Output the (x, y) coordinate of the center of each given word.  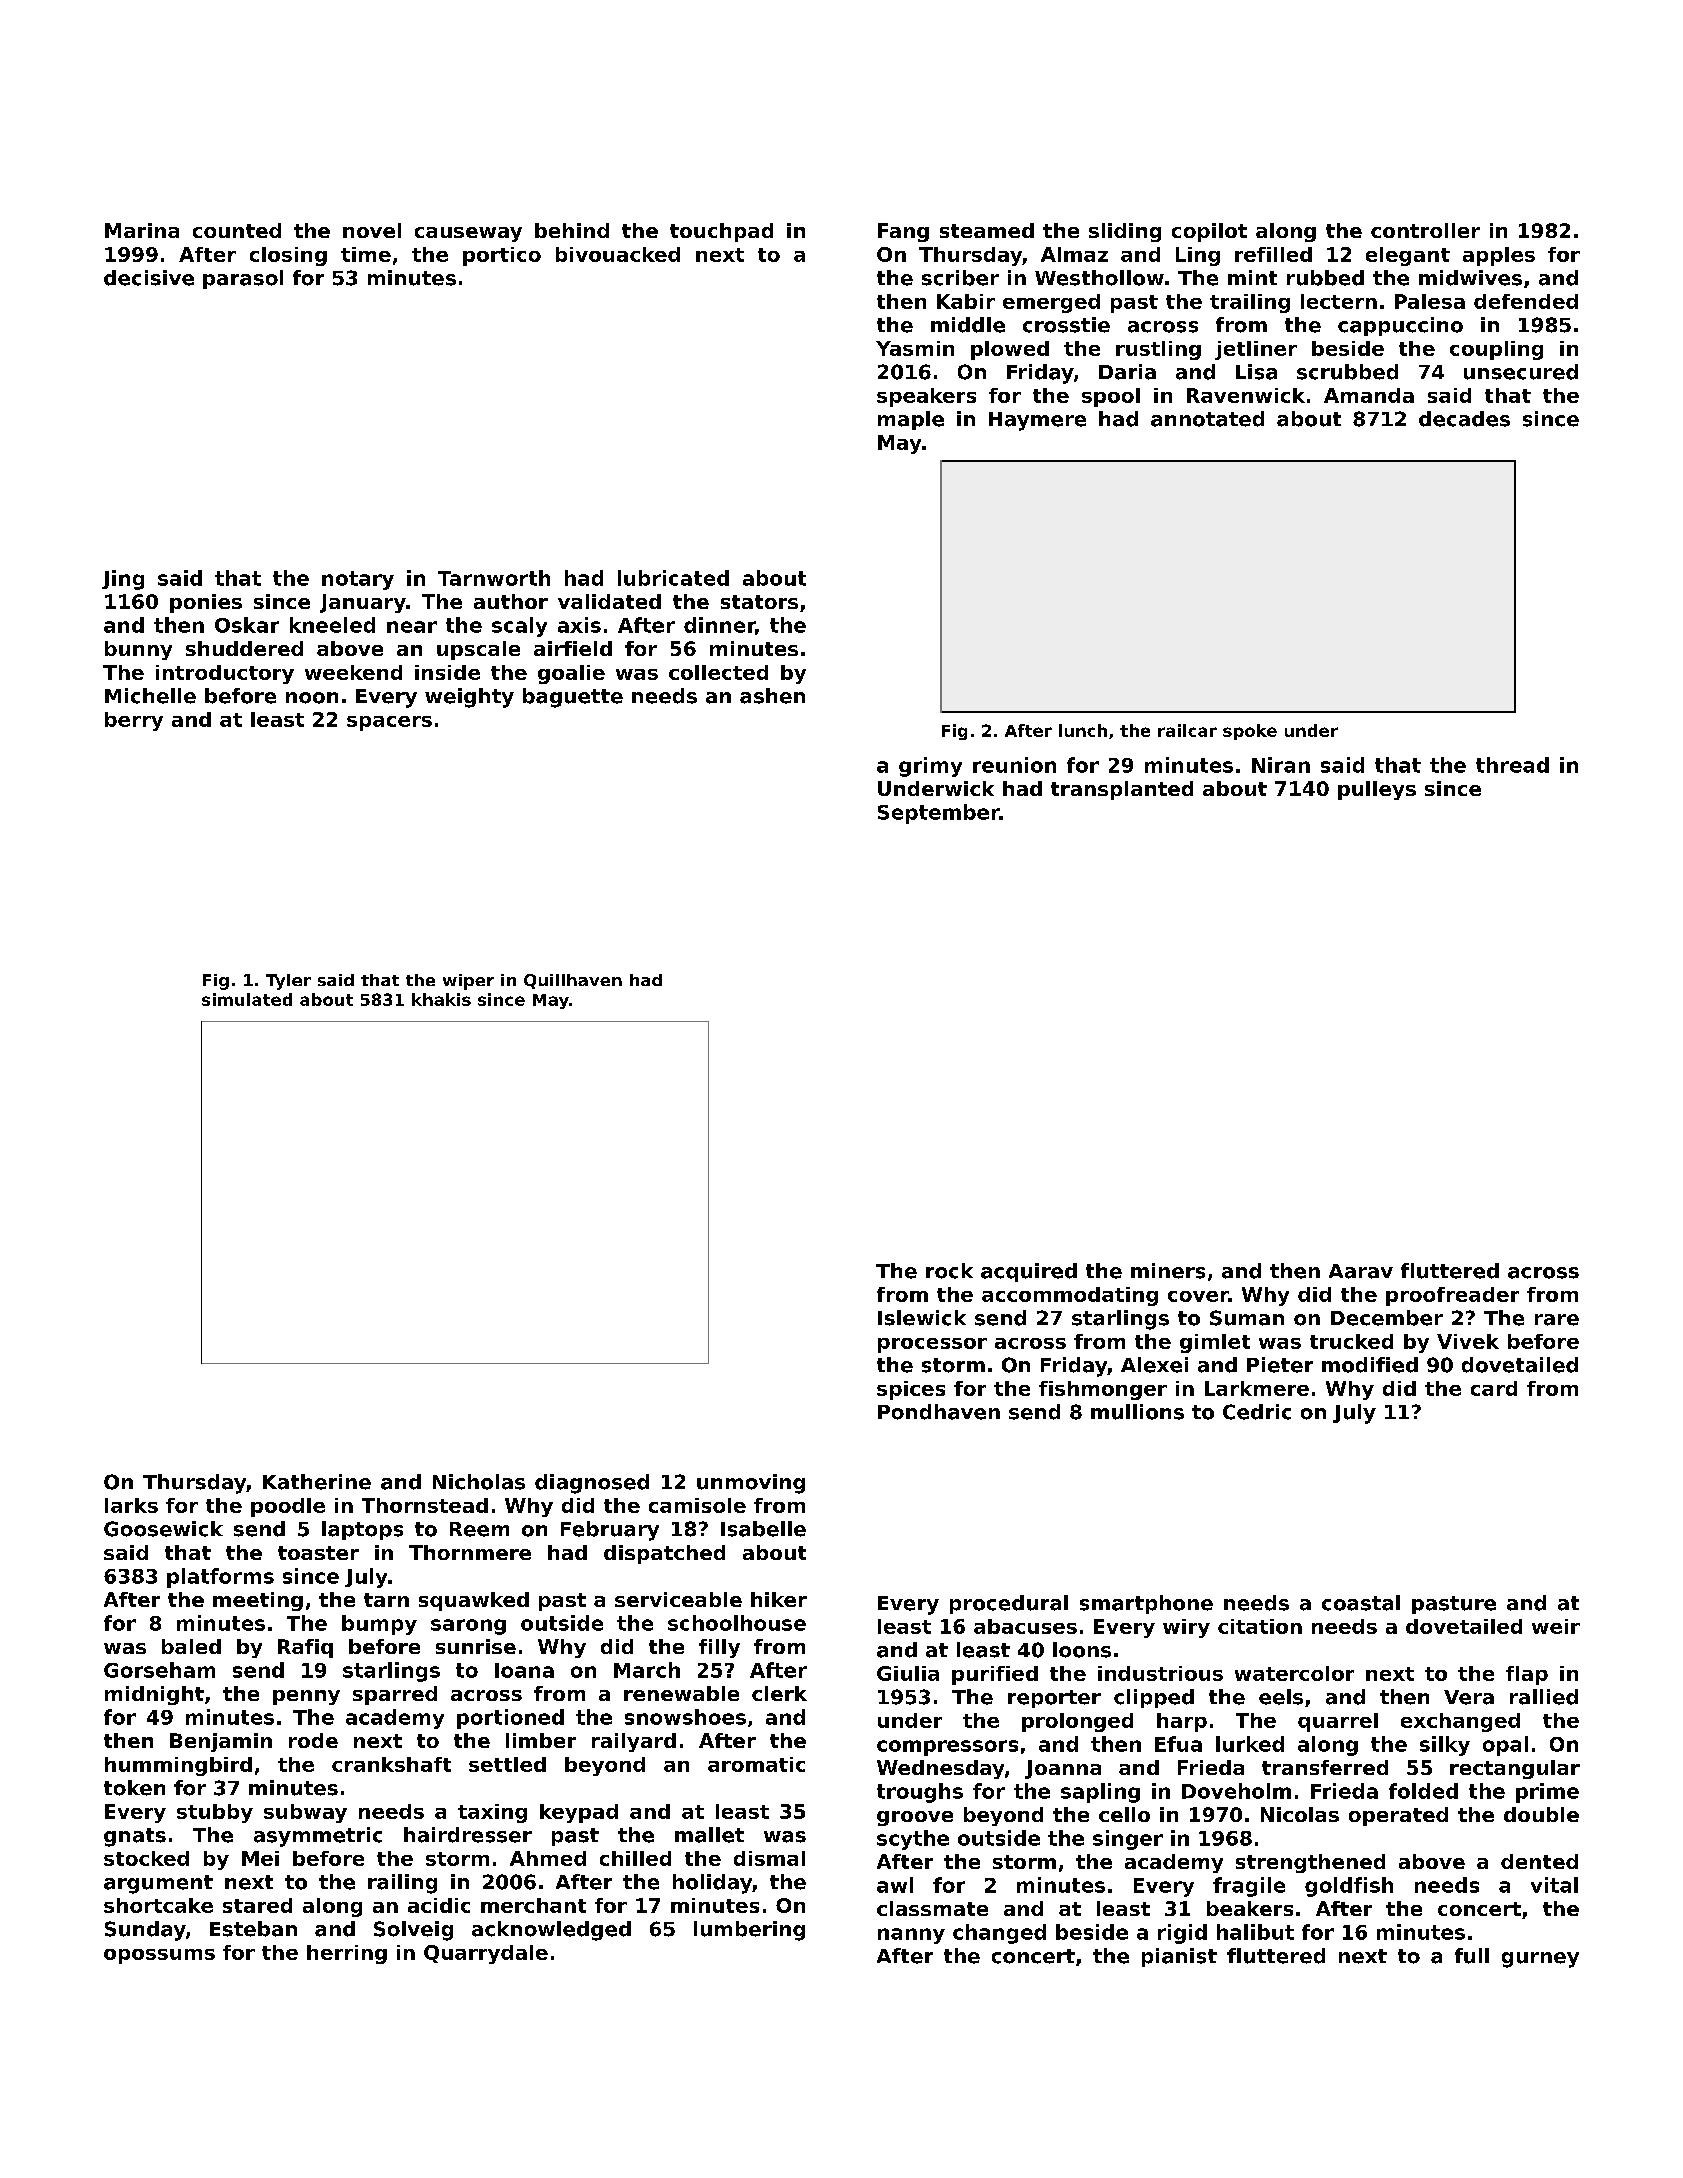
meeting (258, 1601)
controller (1425, 230)
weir (1556, 1626)
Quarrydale (486, 1954)
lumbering (749, 1931)
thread (1512, 765)
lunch (1083, 730)
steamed (987, 230)
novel (372, 230)
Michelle (150, 696)
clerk (779, 1693)
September (938, 814)
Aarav (1361, 1271)
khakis (441, 999)
